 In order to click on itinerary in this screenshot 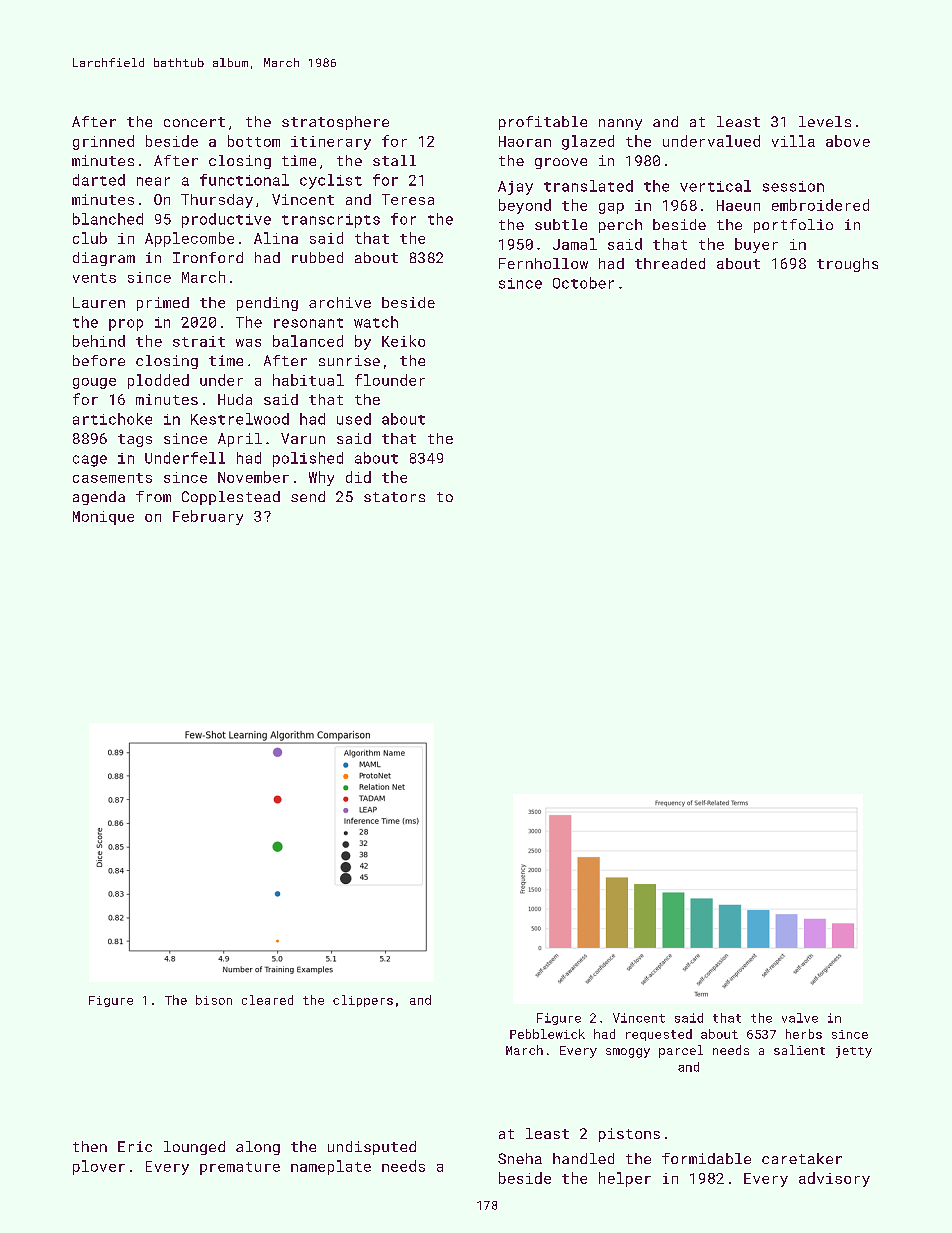, I will do `click(331, 143)`.
